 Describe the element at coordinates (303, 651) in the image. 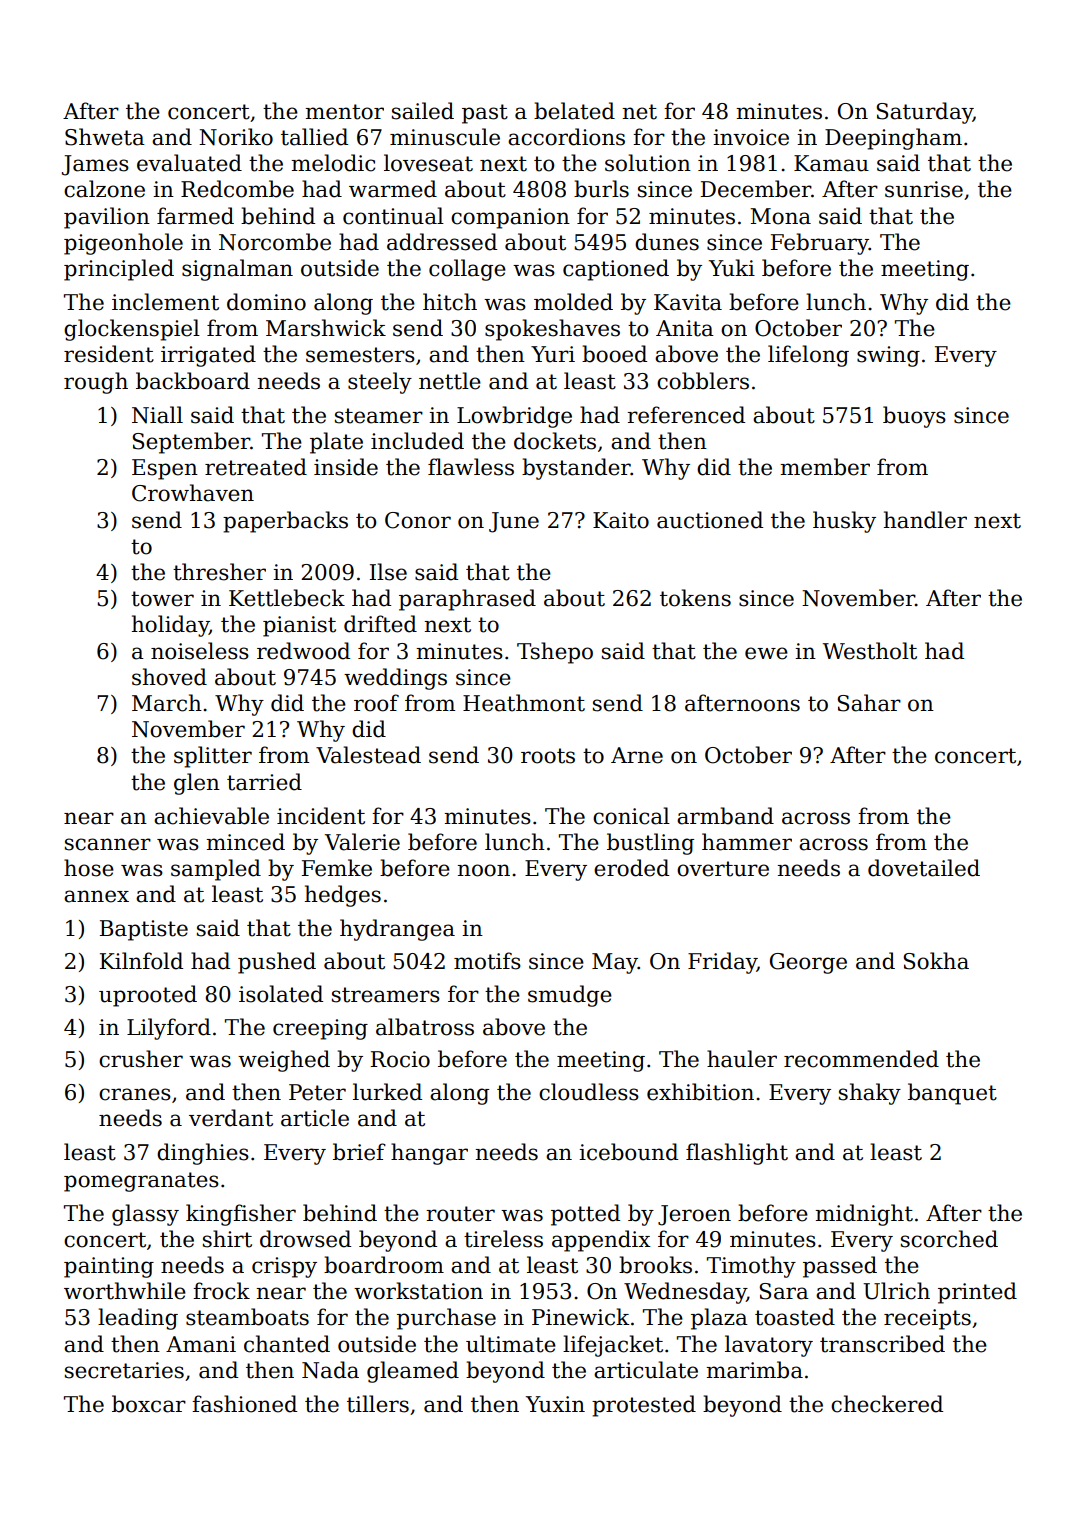

I see `redwood` at that location.
